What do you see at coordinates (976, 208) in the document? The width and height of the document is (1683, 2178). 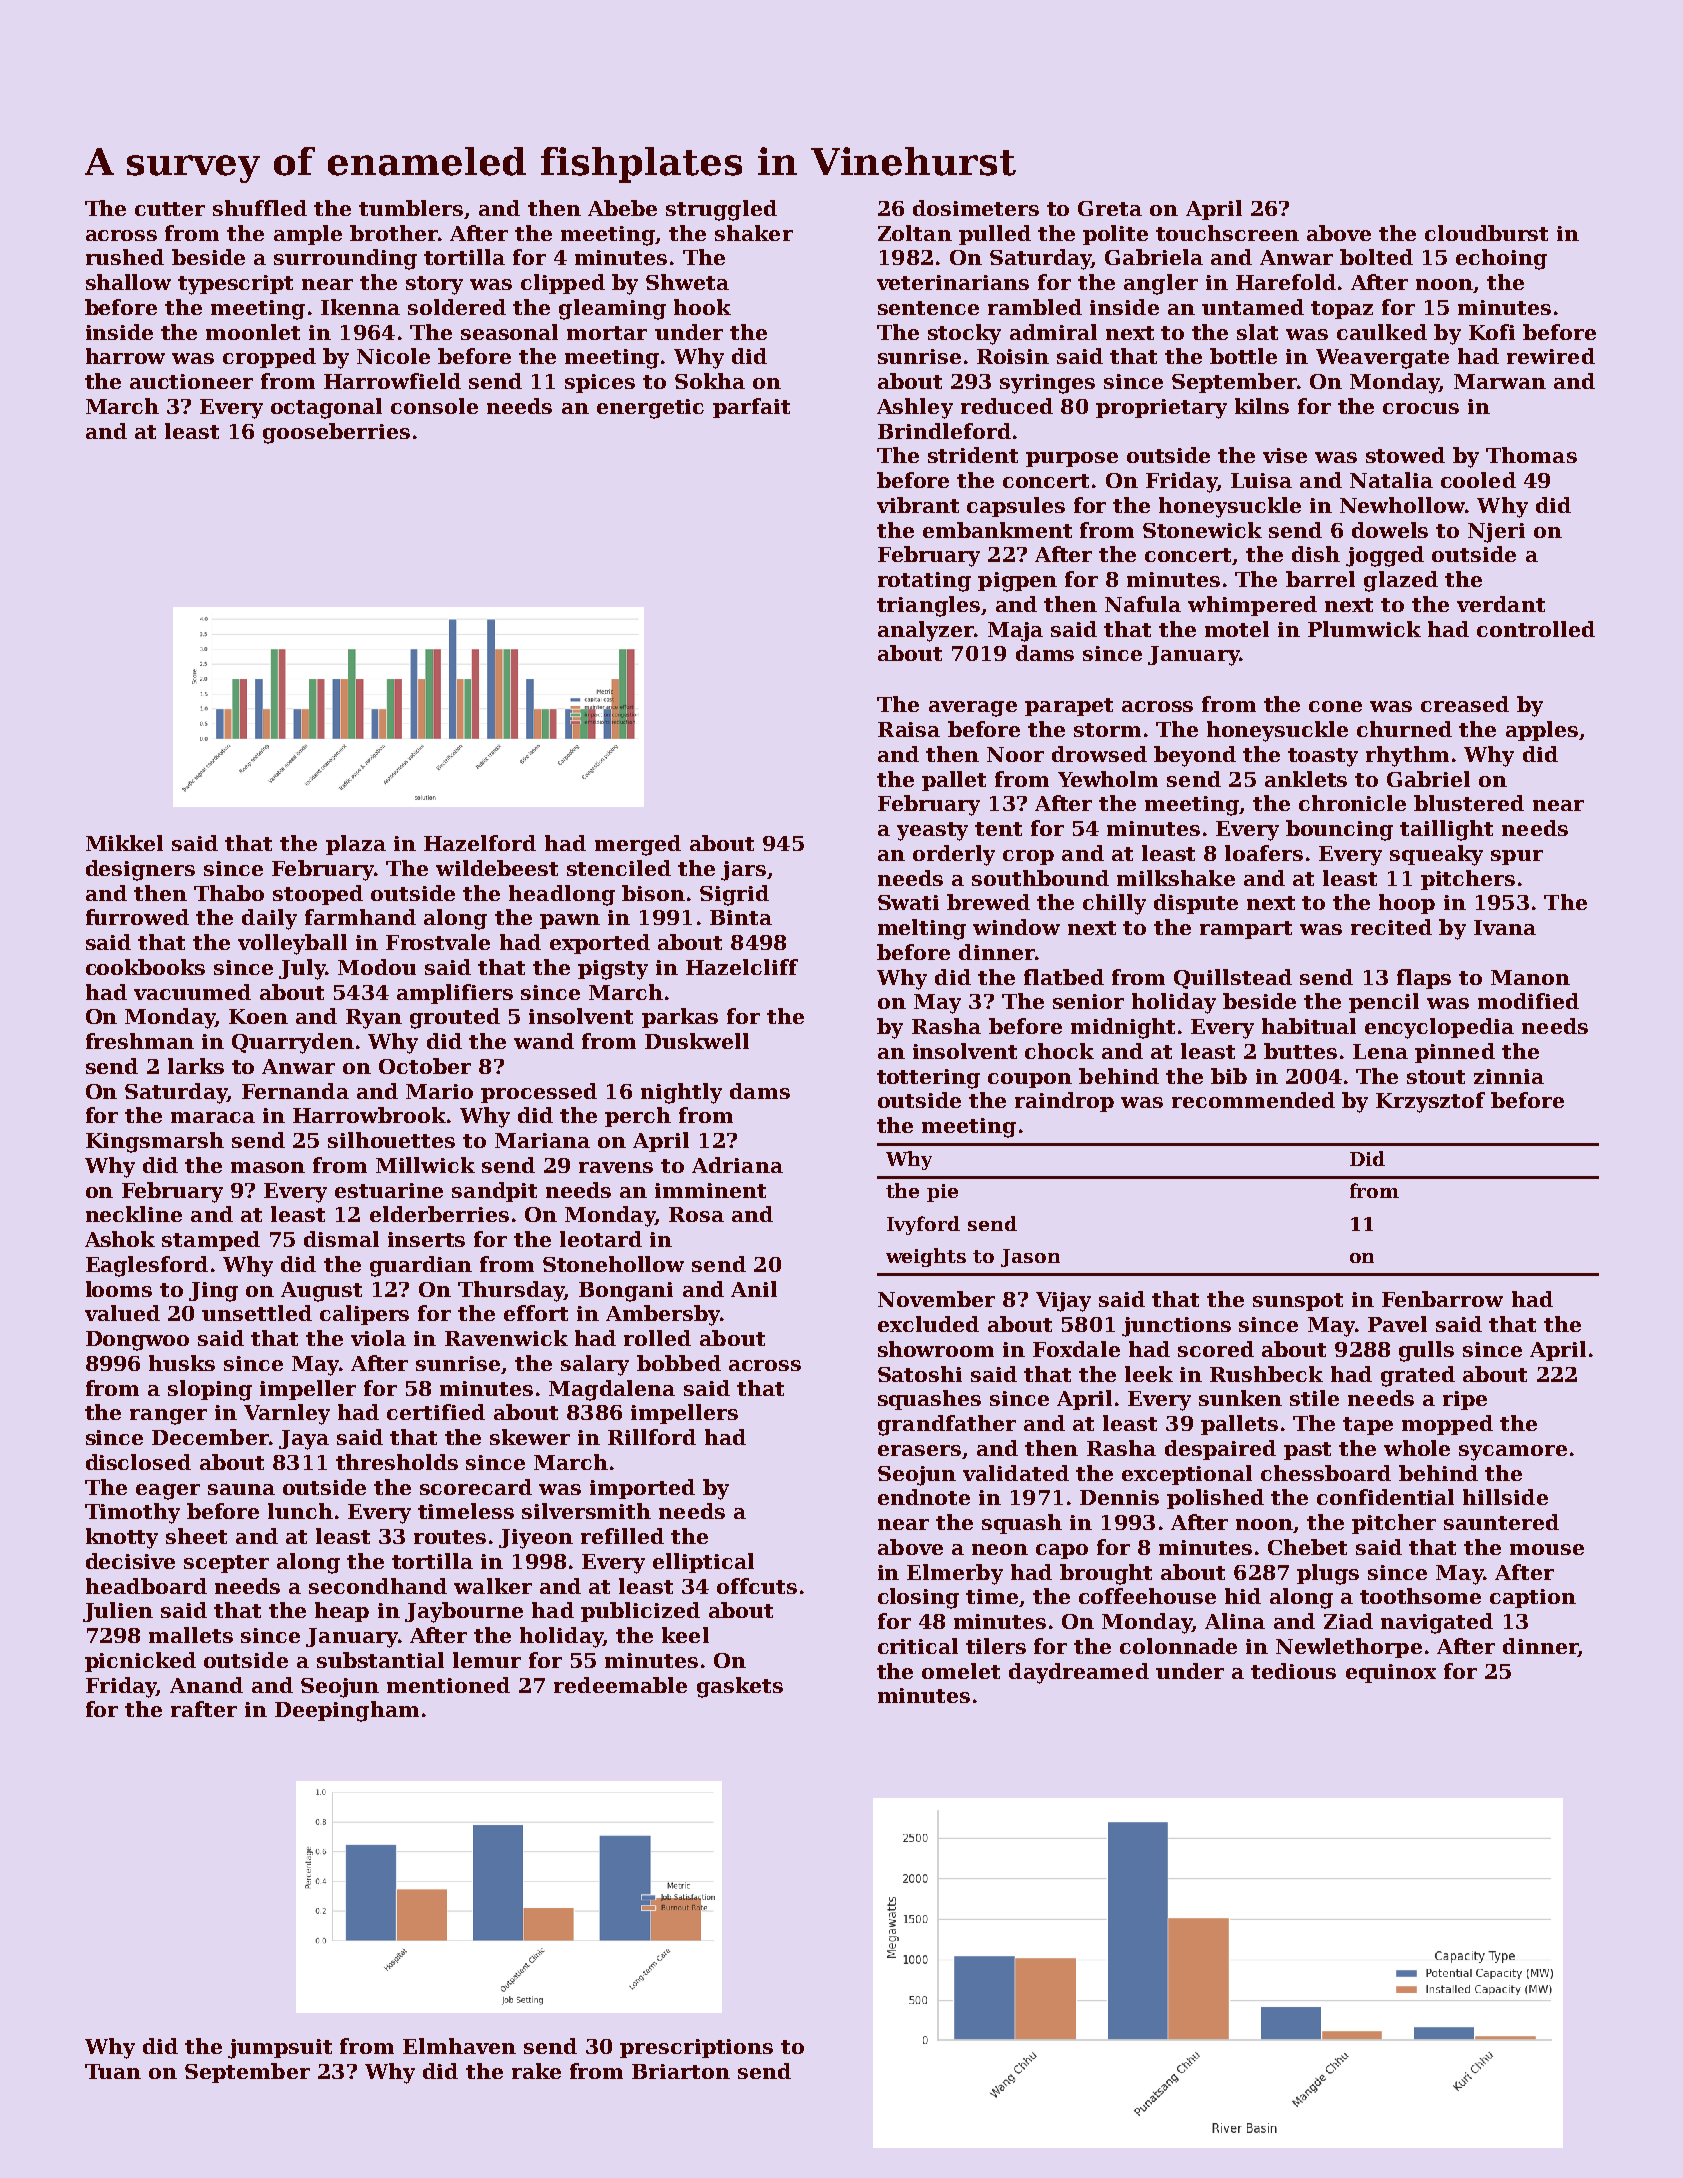 I see `dosimeters` at bounding box center [976, 208].
